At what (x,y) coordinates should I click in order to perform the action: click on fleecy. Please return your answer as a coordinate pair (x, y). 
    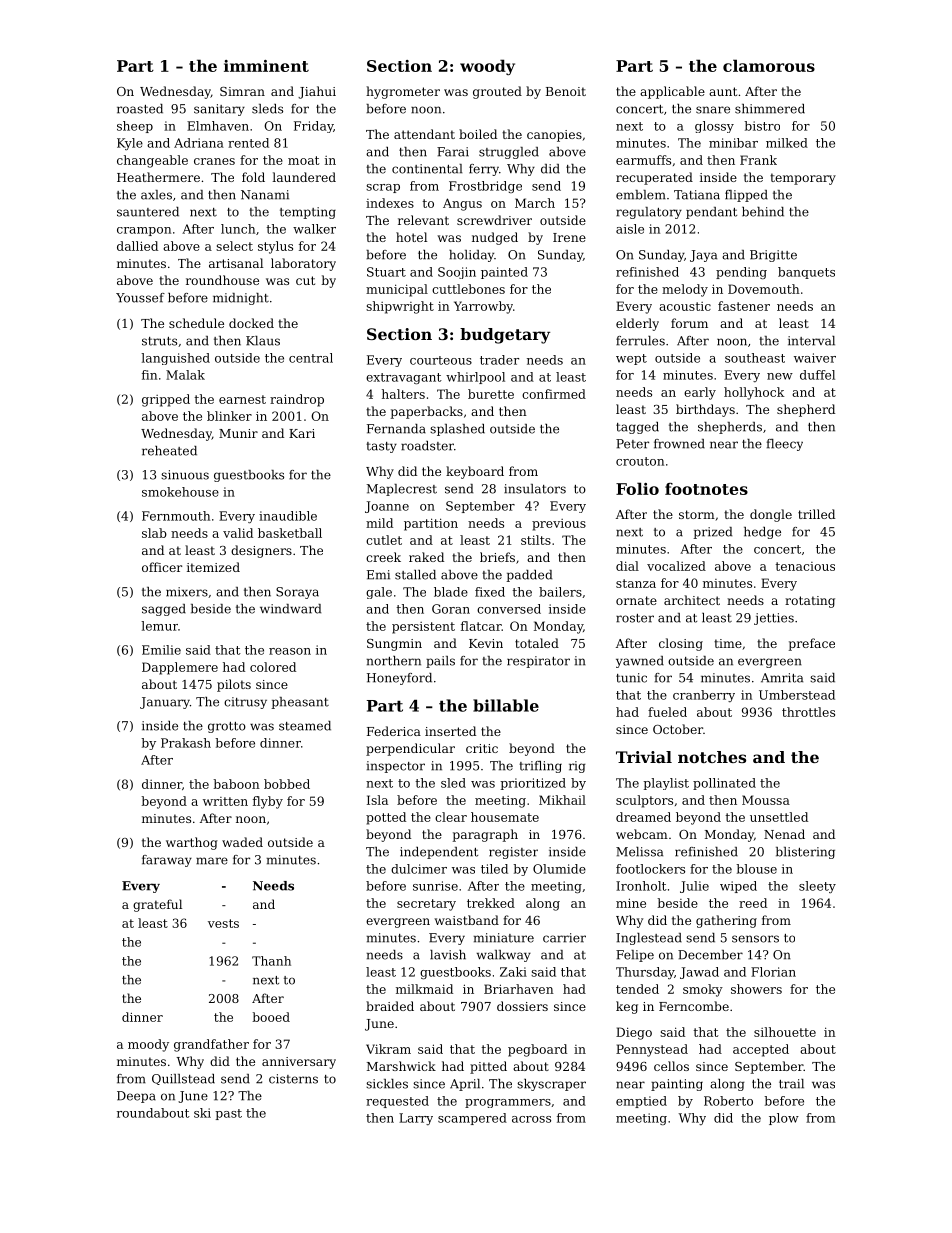
    Looking at the image, I should click on (785, 445).
